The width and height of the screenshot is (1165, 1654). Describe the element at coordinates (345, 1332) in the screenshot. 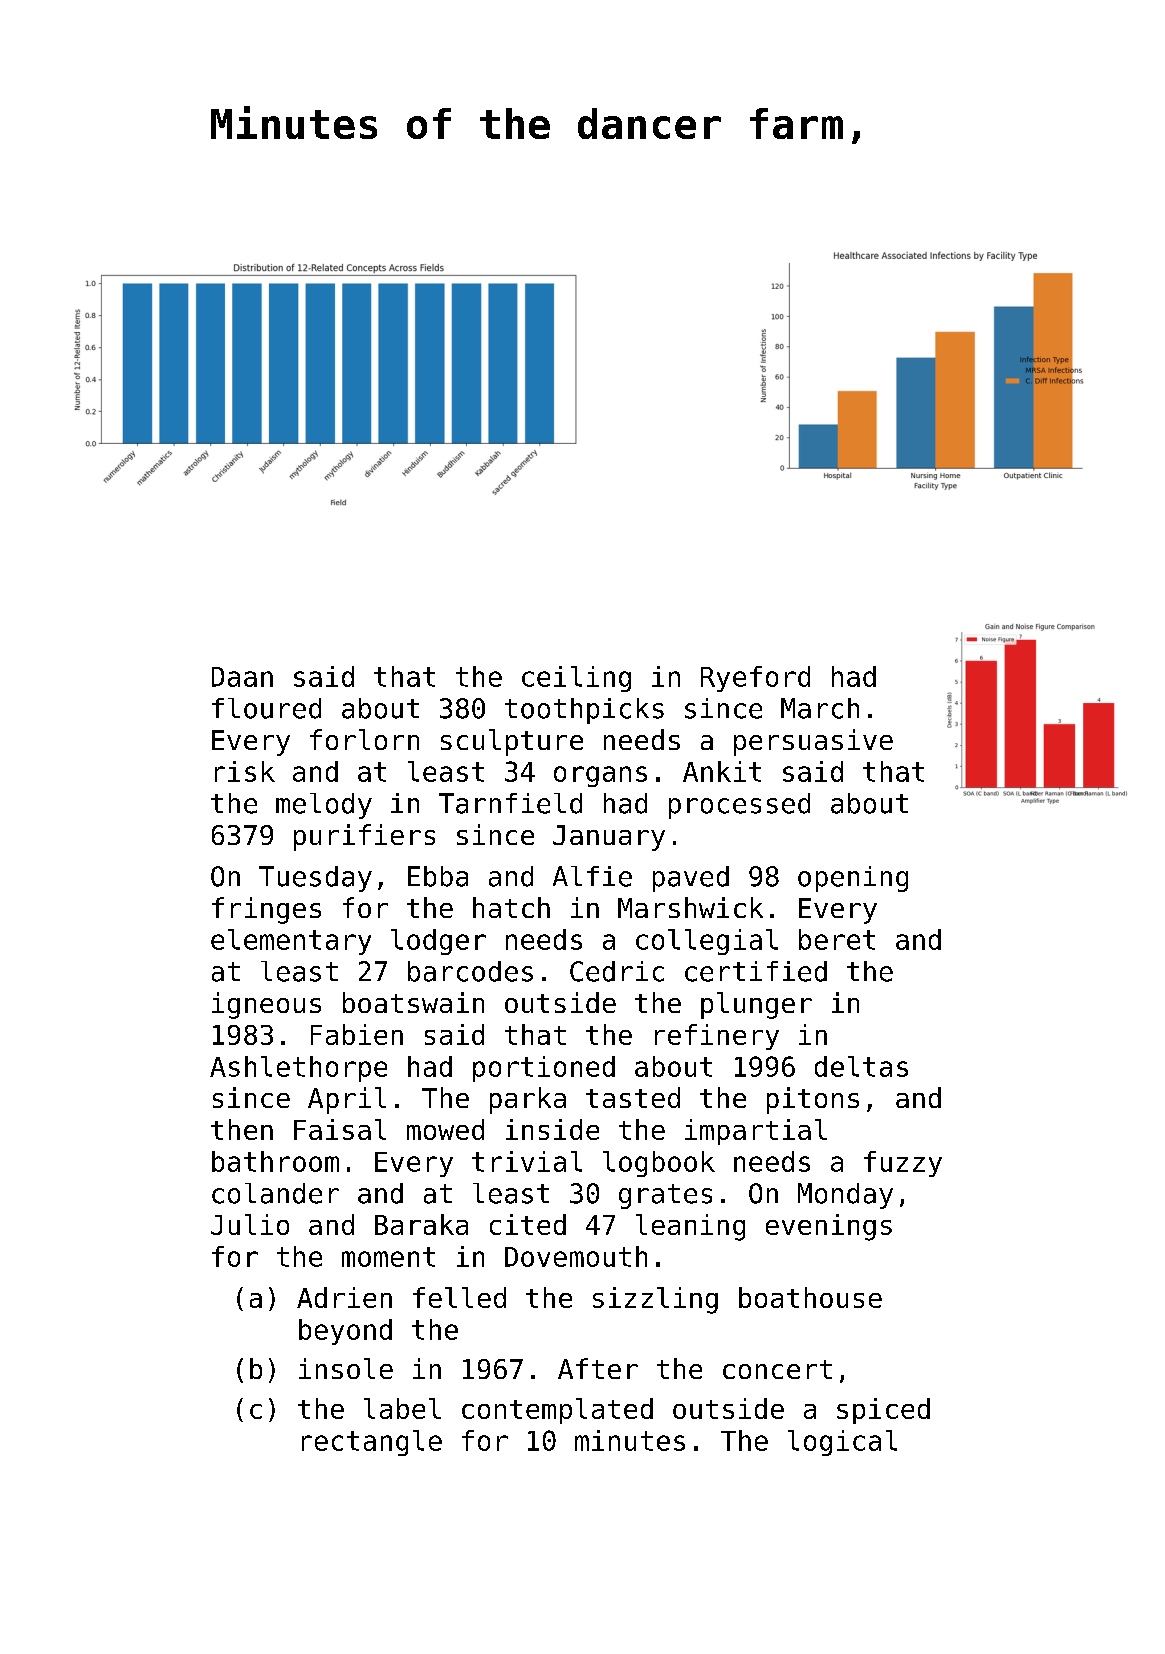

I see `beyond` at that location.
